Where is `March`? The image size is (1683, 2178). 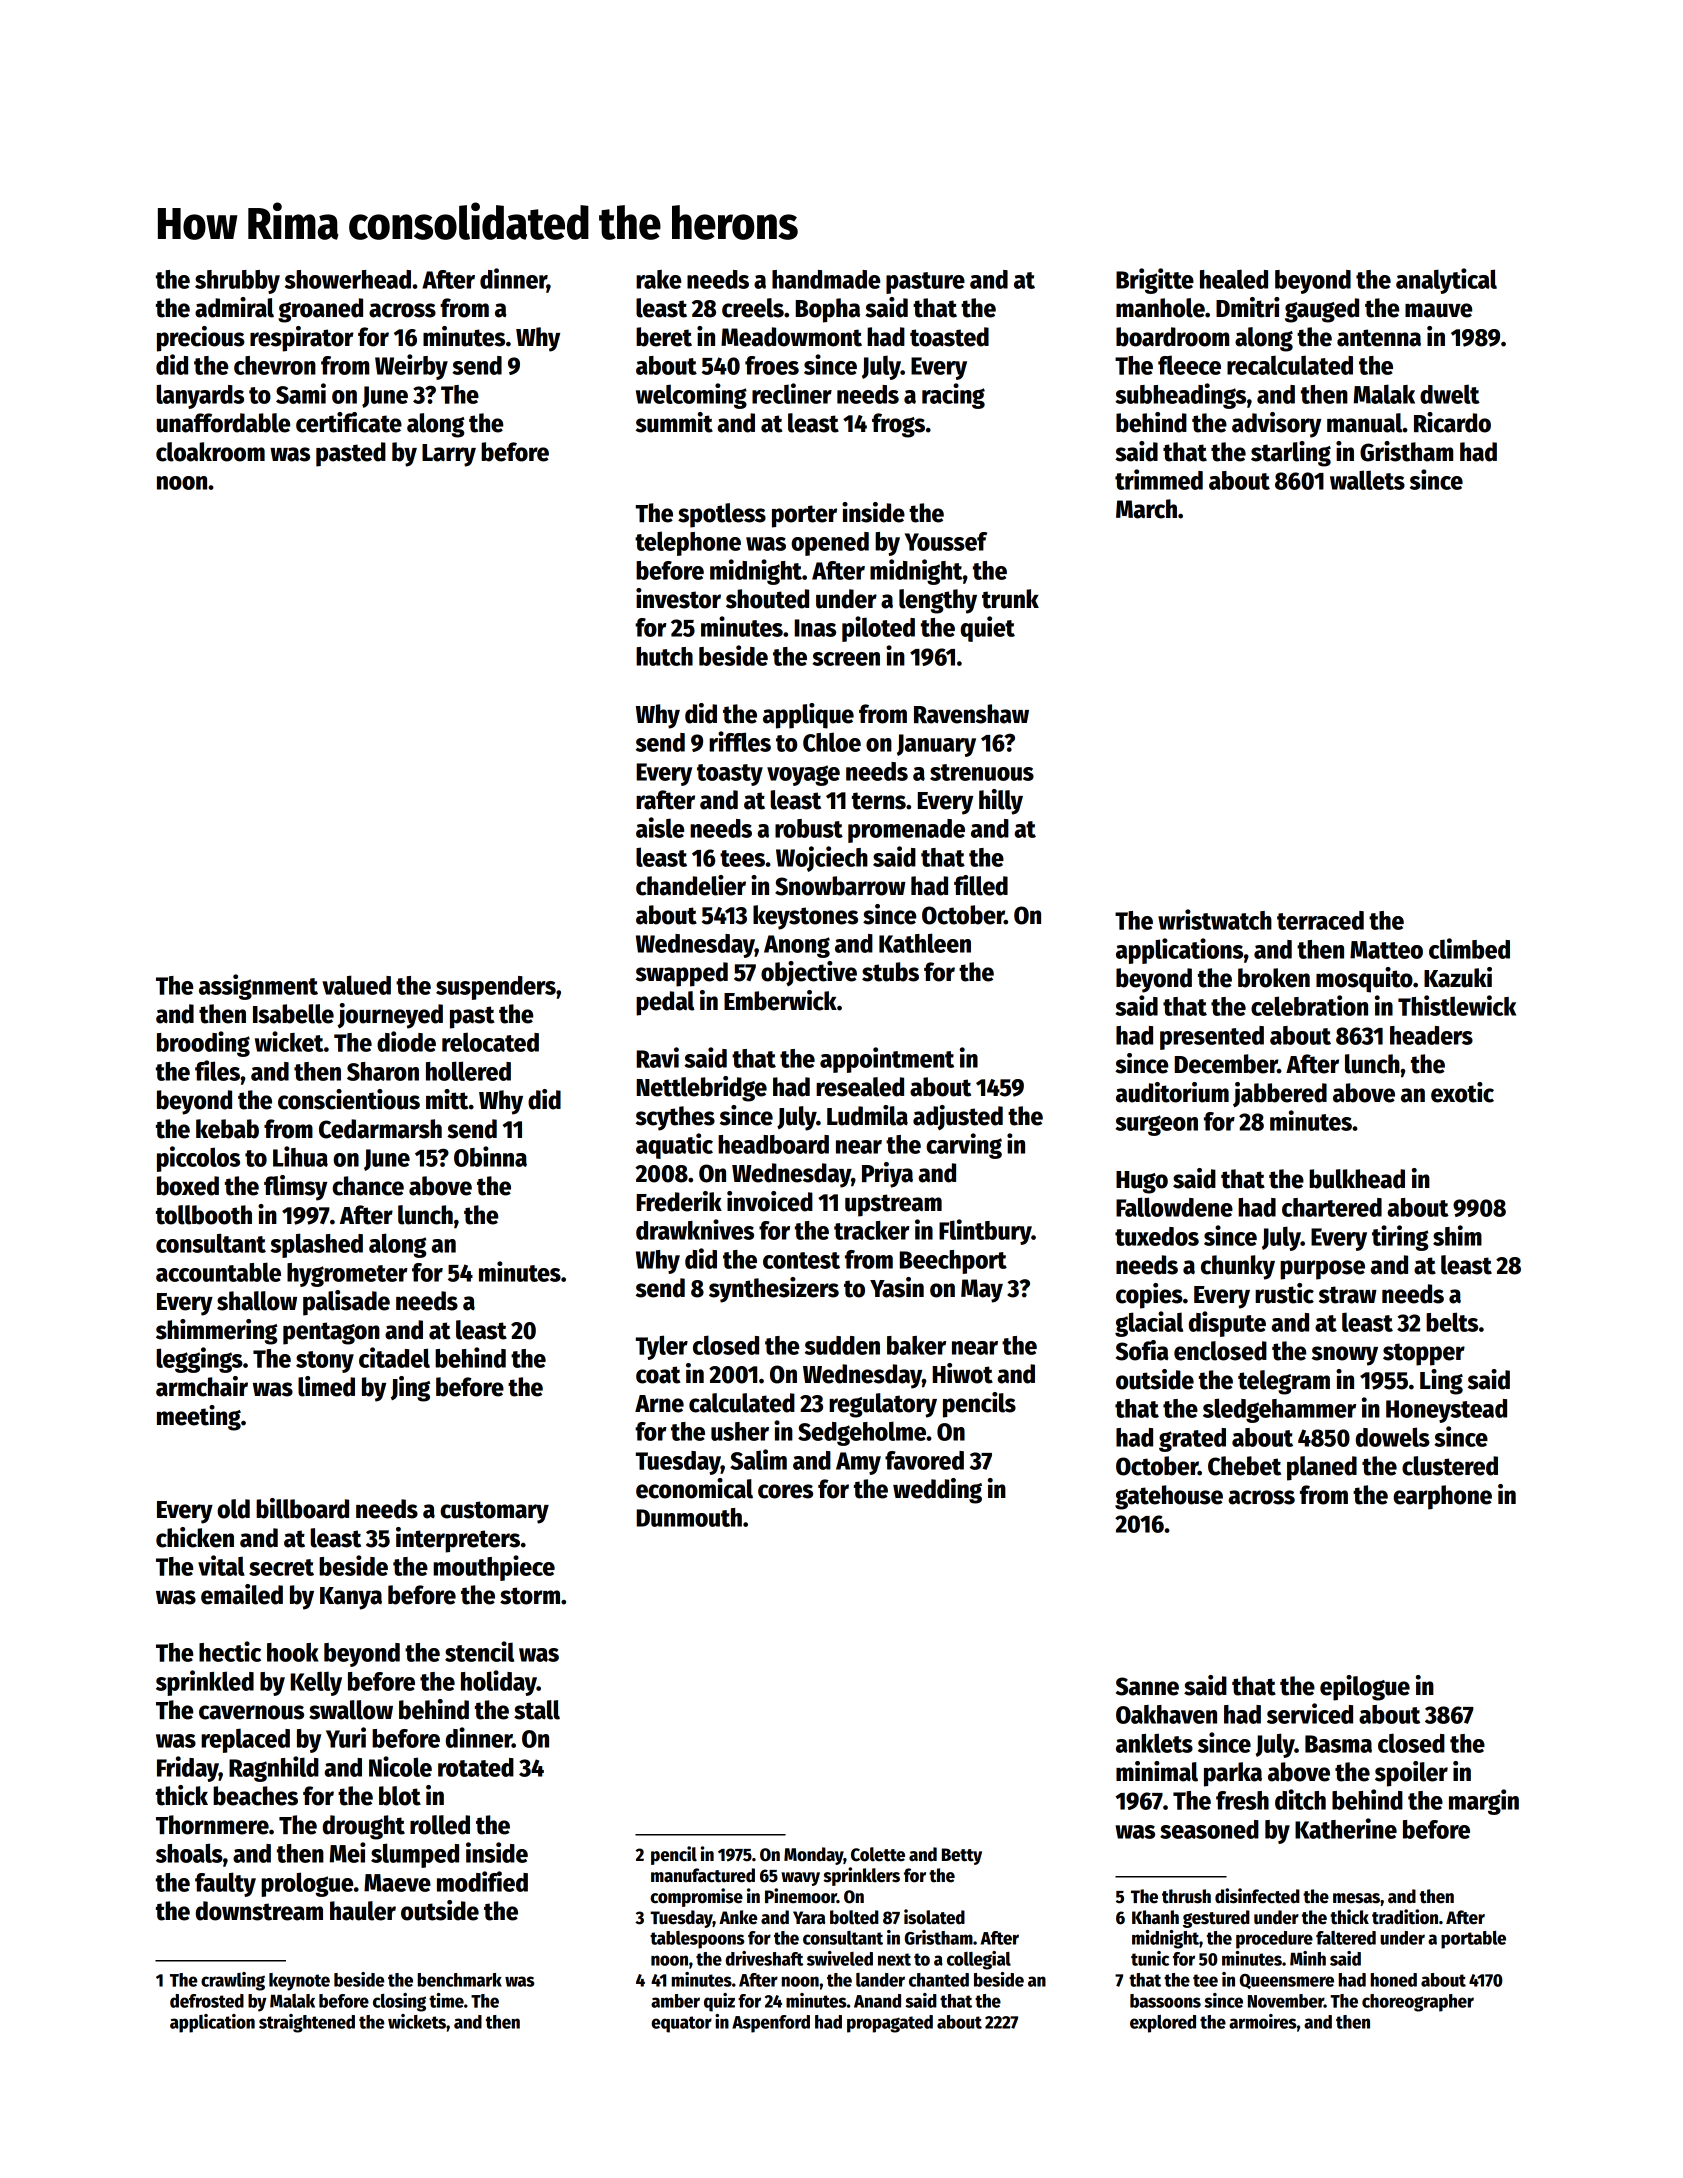 March is located at coordinates (1146, 509).
